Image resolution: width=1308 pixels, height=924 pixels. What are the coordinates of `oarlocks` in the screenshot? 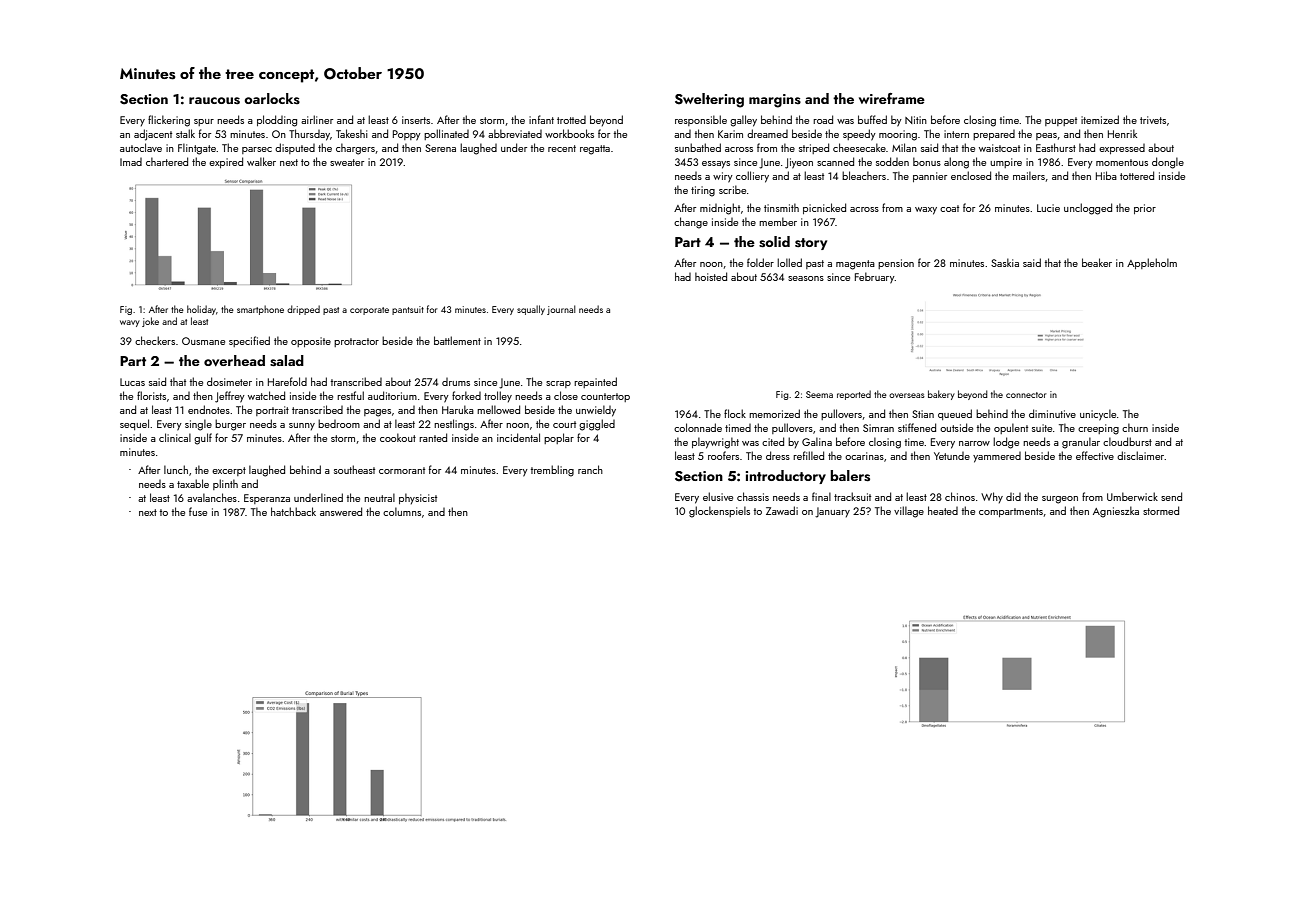 It's located at (272, 98).
